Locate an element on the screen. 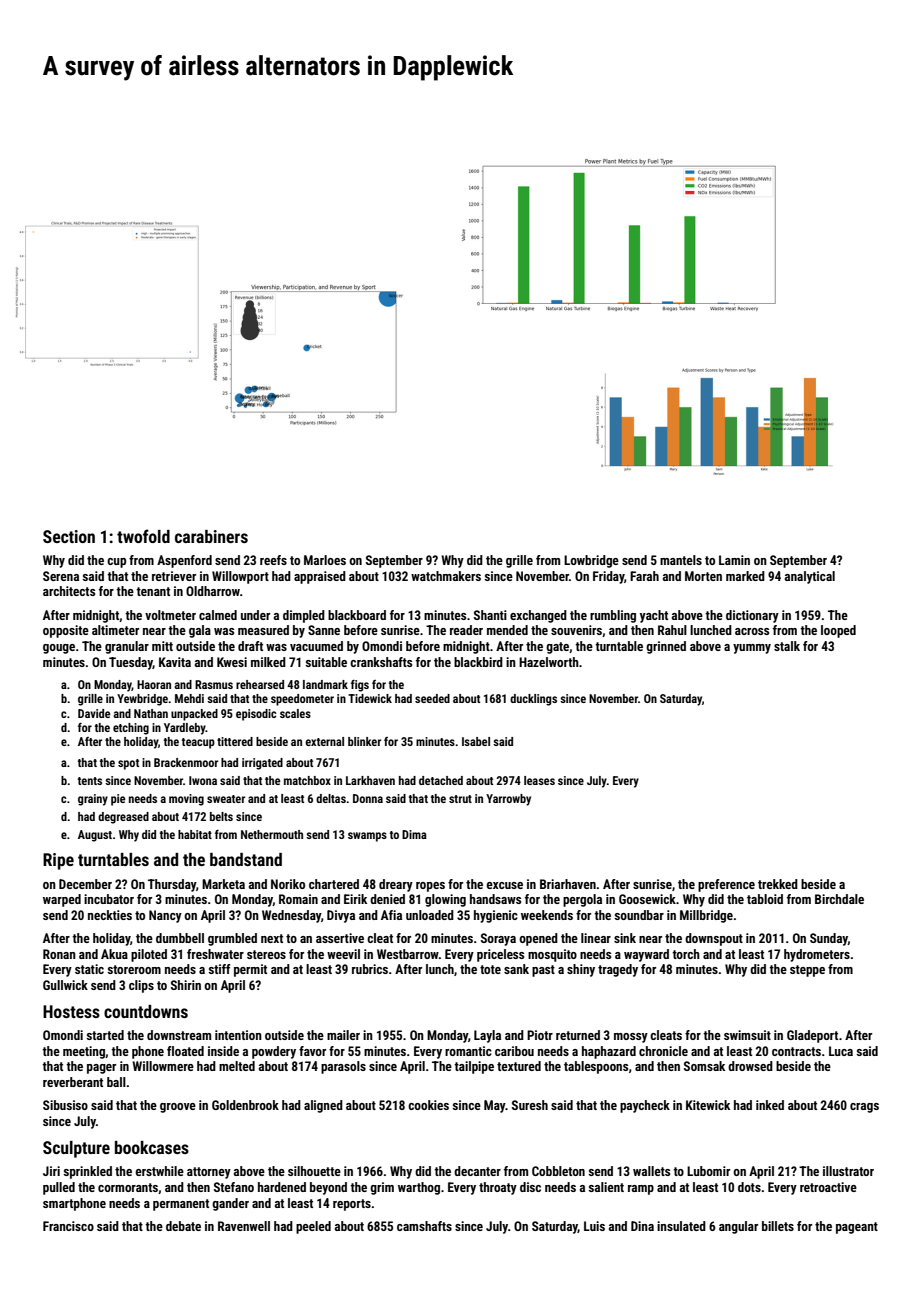 The height and width of the screenshot is (1308, 924). Dima is located at coordinates (414, 834).
